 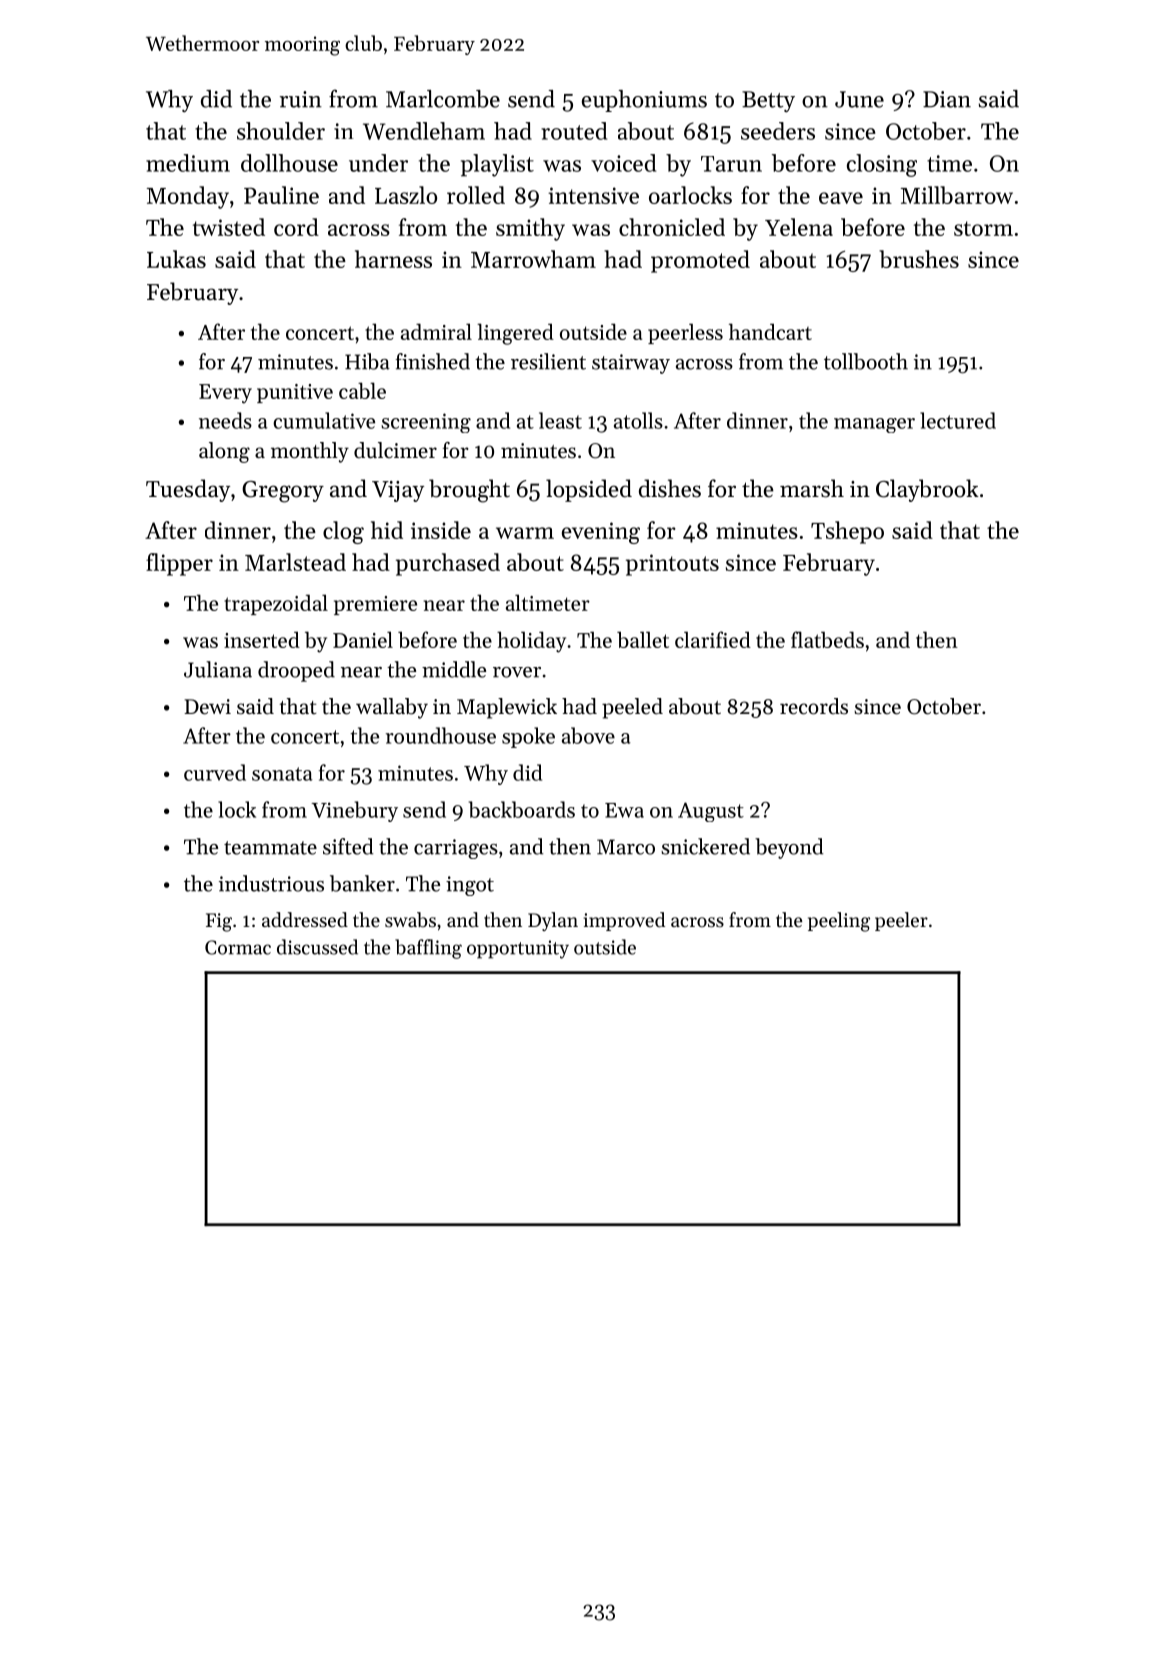 What do you see at coordinates (497, 165) in the screenshot?
I see `playlist` at bounding box center [497, 165].
